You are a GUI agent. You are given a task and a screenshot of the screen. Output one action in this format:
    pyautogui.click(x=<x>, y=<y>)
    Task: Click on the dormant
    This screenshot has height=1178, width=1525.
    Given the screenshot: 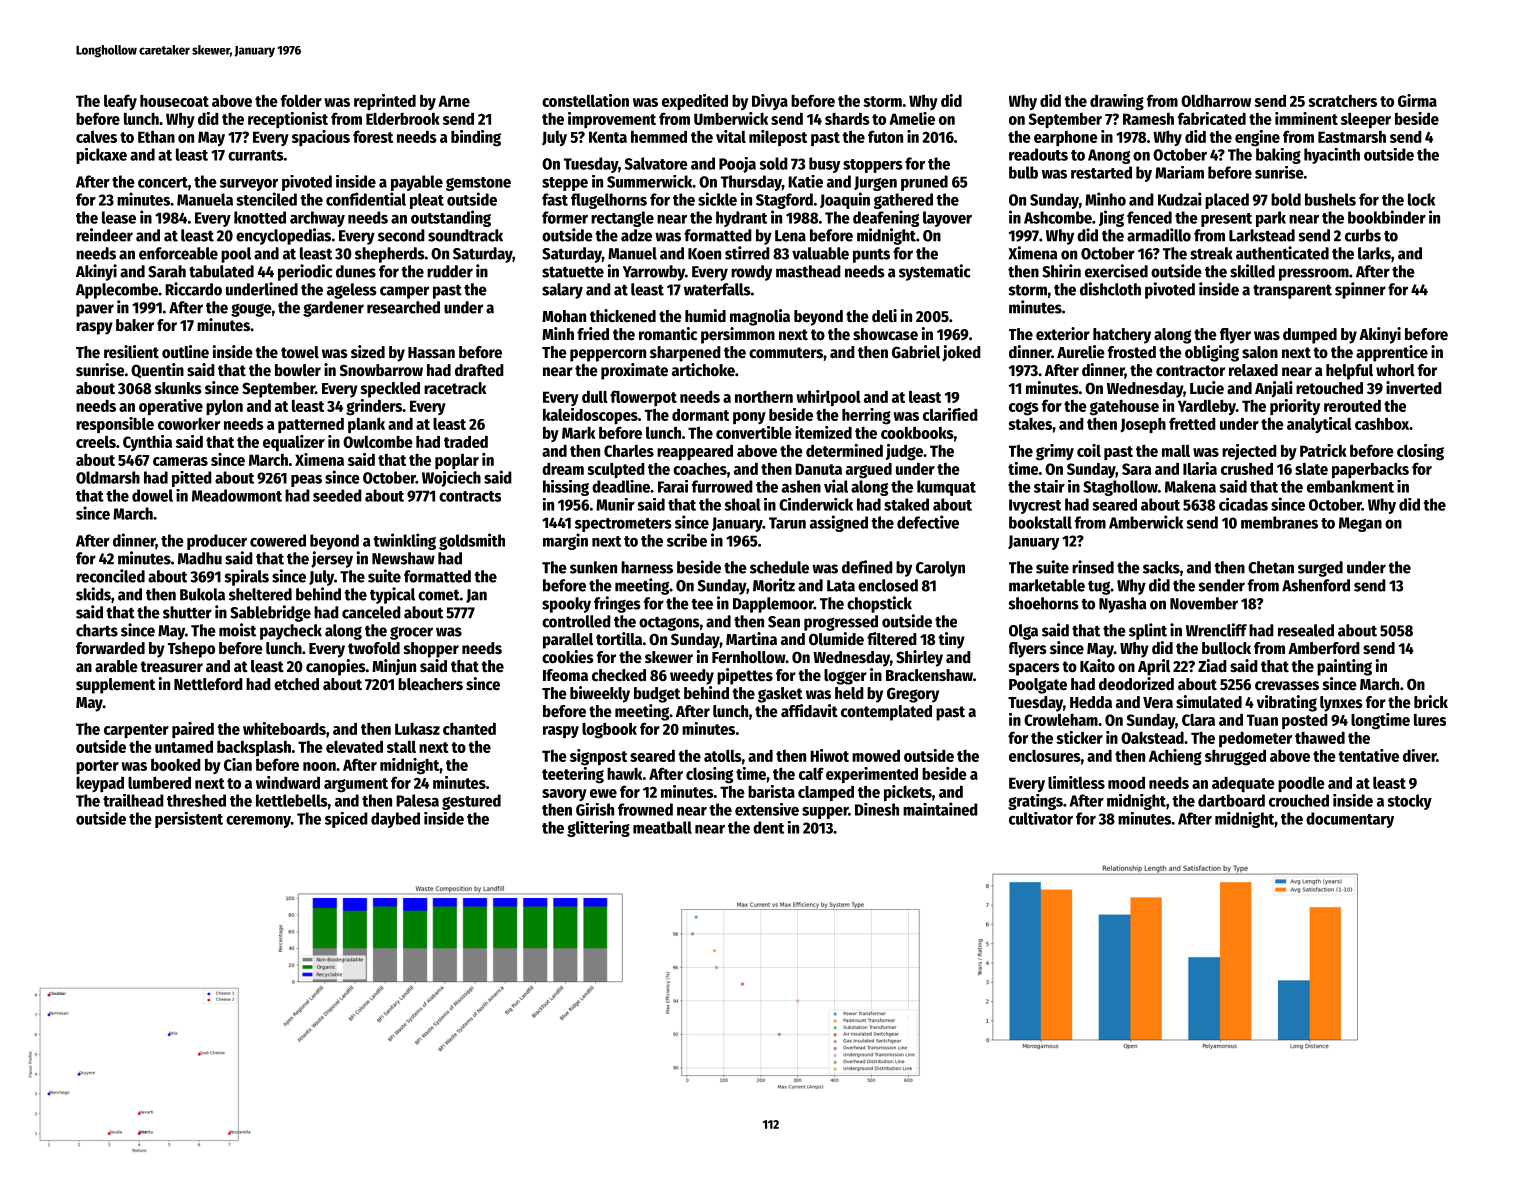 What is the action you would take?
    pyautogui.click(x=700, y=415)
